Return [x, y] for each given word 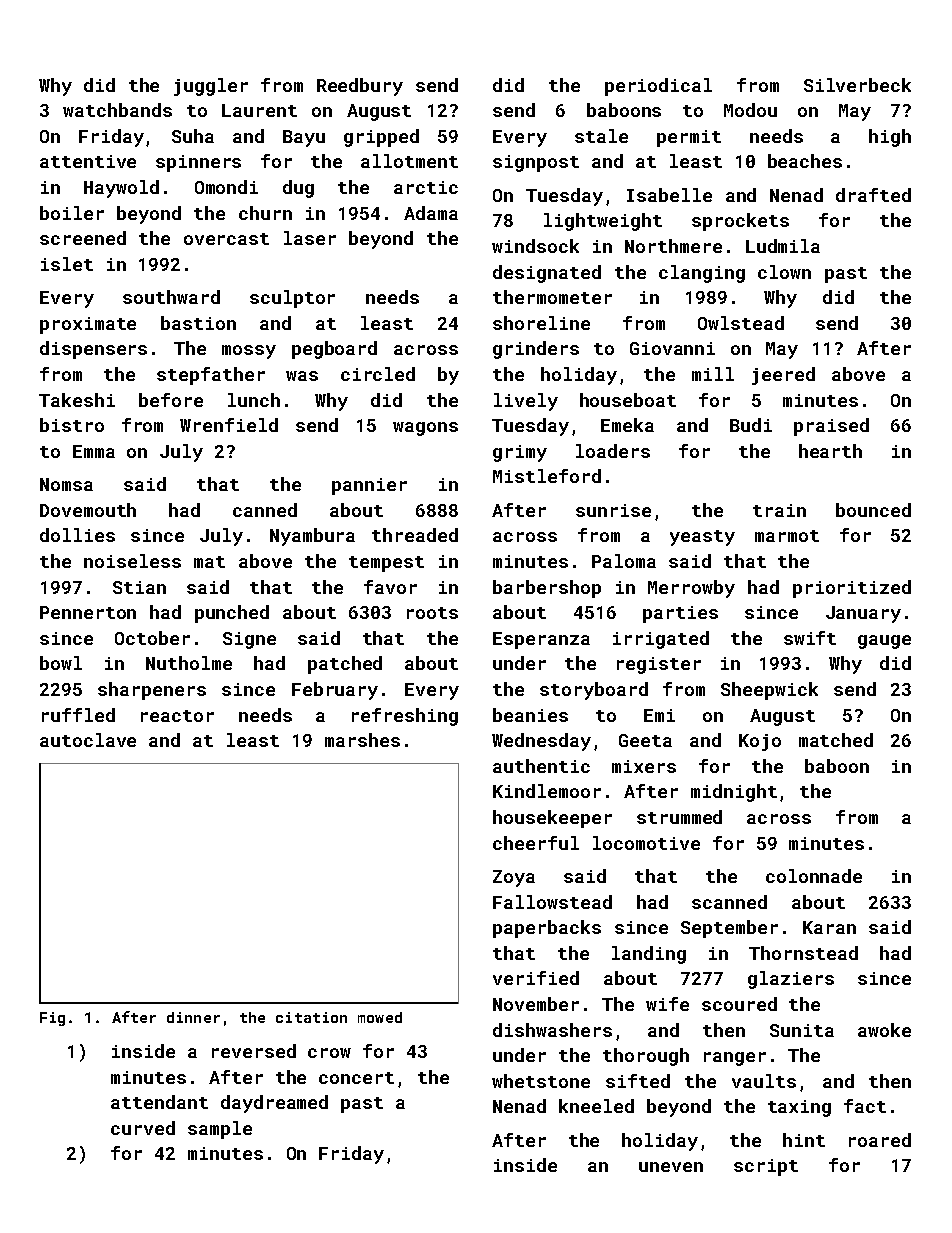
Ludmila [783, 246]
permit [689, 138]
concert [356, 1078]
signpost [536, 163]
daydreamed [274, 1104]
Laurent [259, 110]
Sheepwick [769, 691]
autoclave [88, 740]
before [171, 400]
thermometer [552, 297]
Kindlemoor [547, 791]
